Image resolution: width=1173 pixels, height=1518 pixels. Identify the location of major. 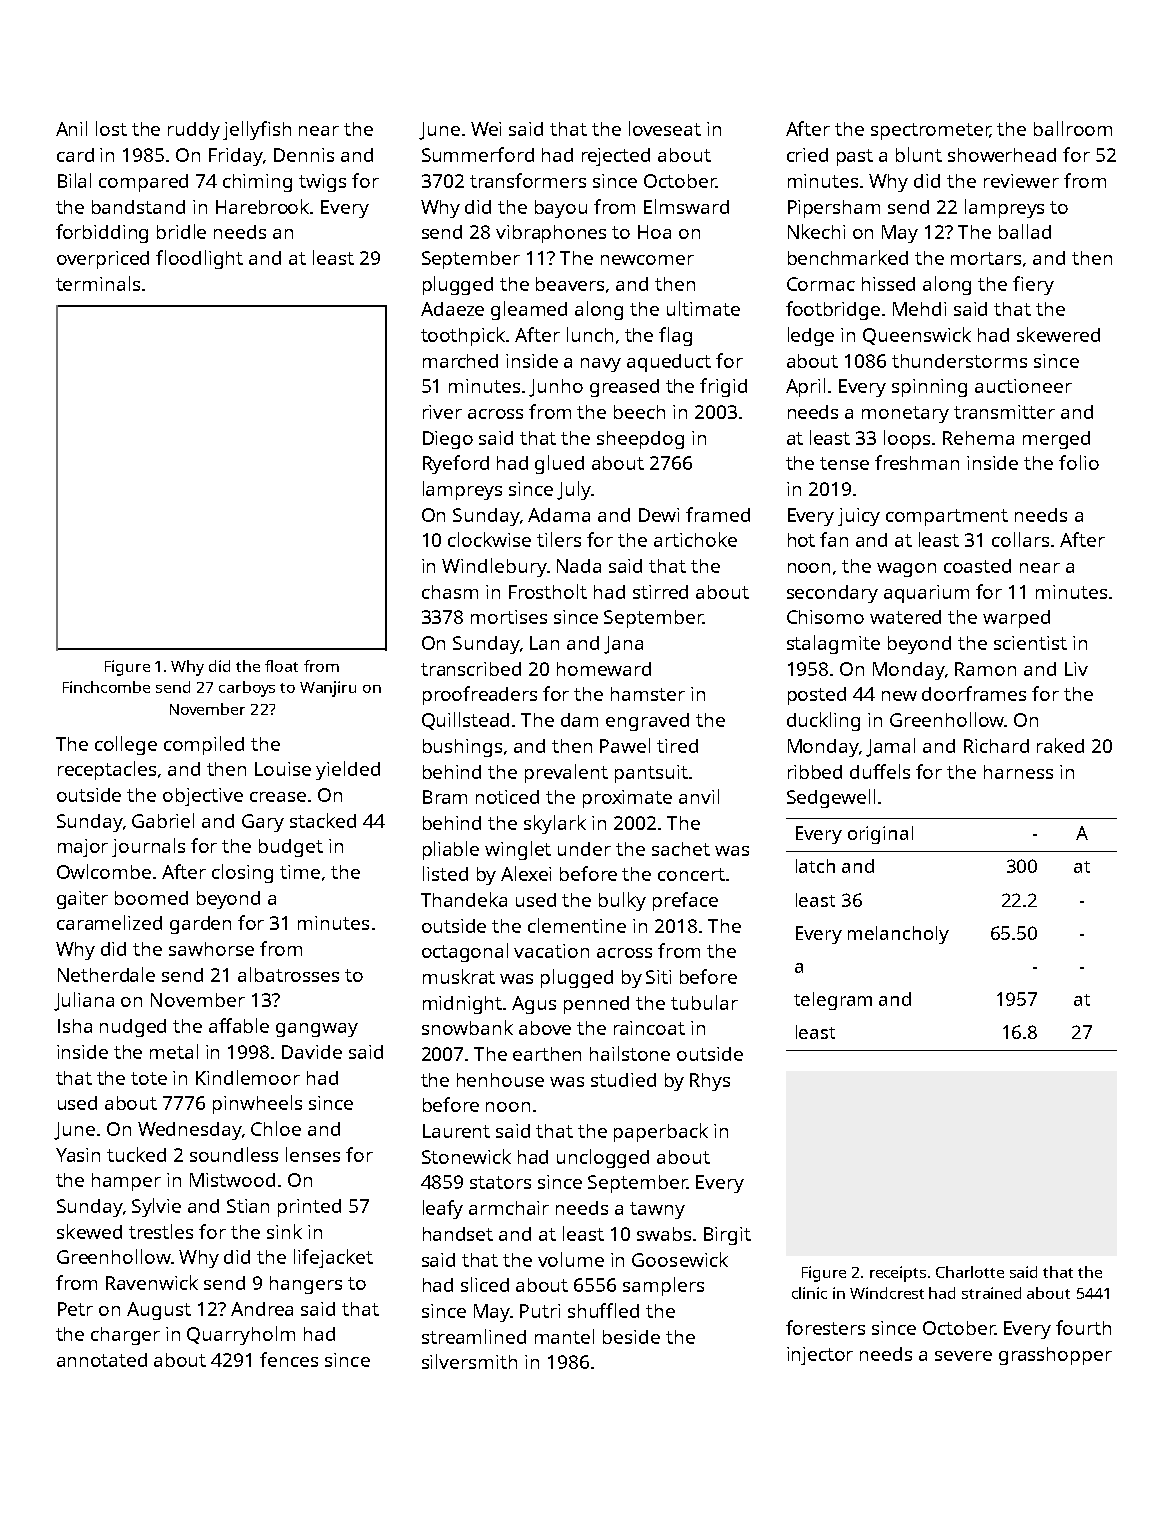
(83, 848).
